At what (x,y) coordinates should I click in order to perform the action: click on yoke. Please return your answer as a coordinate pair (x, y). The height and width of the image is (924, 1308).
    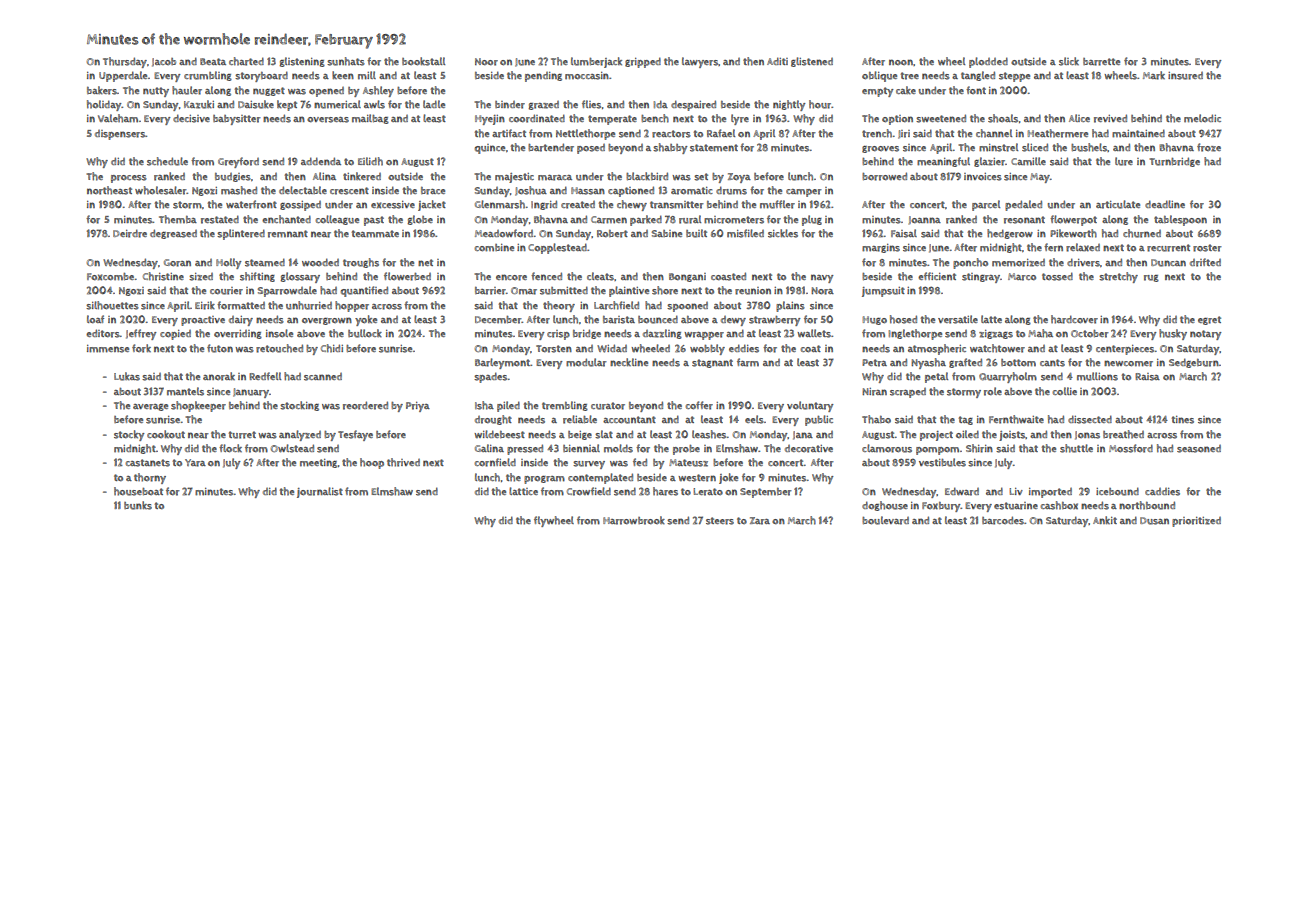
    Looking at the image, I should click on (366, 320).
